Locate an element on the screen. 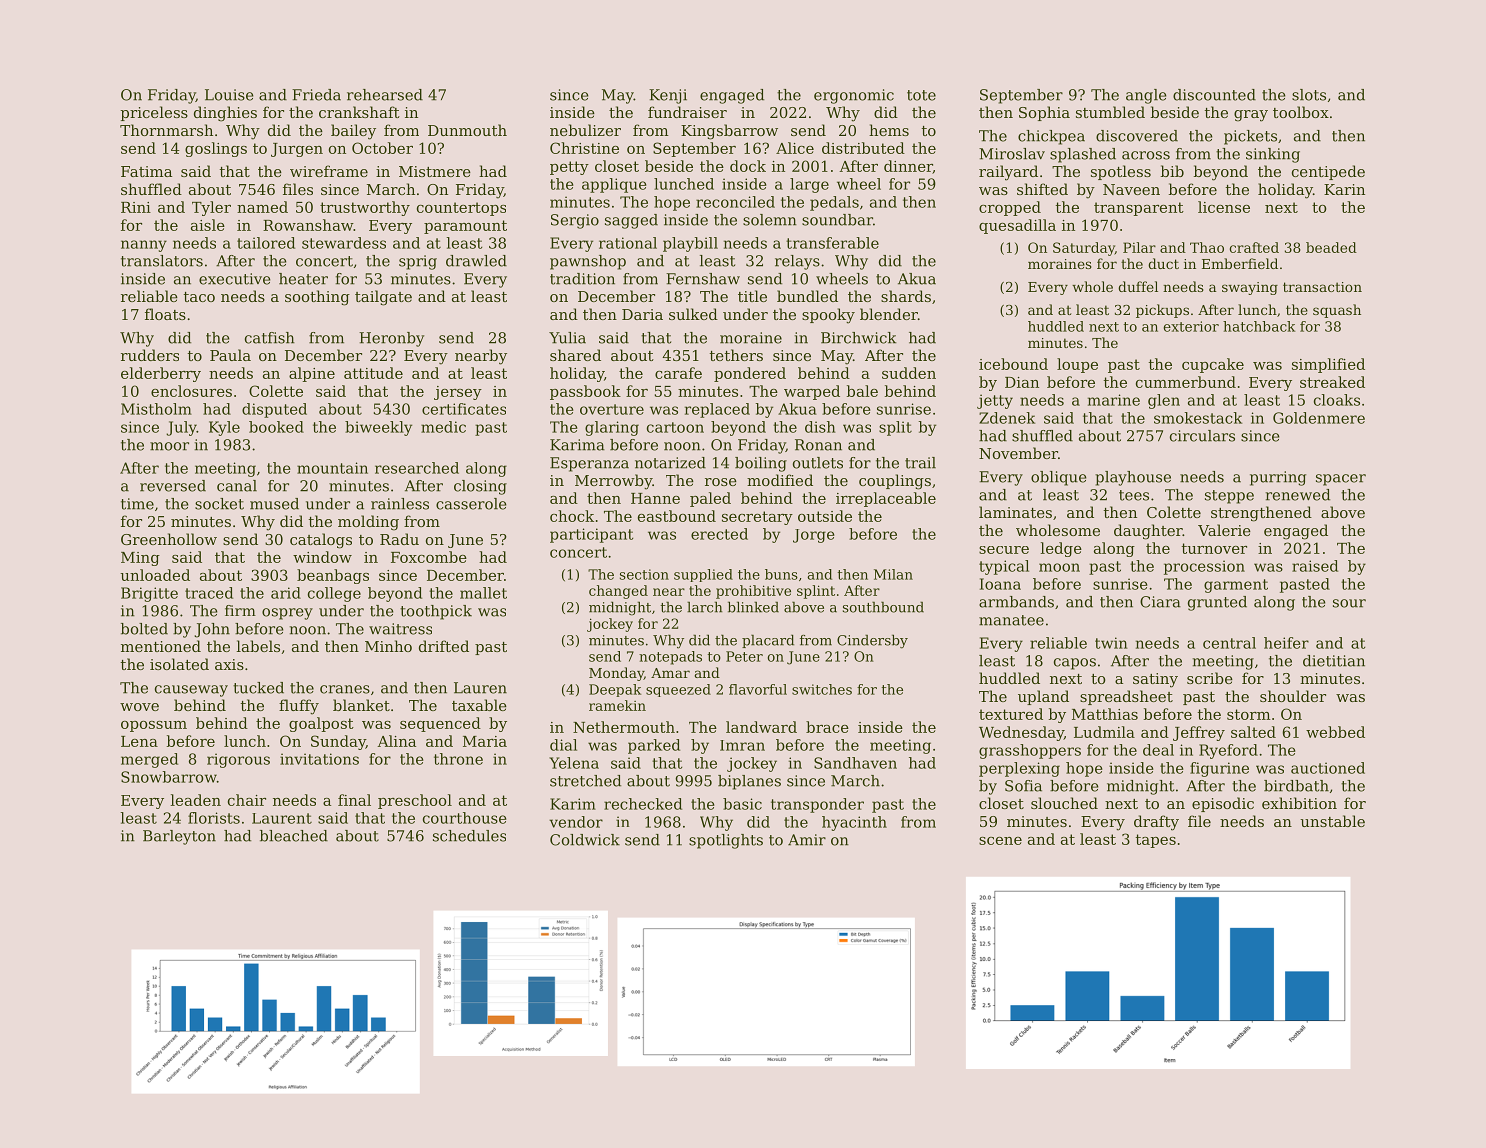  rainless is located at coordinates (400, 504).
